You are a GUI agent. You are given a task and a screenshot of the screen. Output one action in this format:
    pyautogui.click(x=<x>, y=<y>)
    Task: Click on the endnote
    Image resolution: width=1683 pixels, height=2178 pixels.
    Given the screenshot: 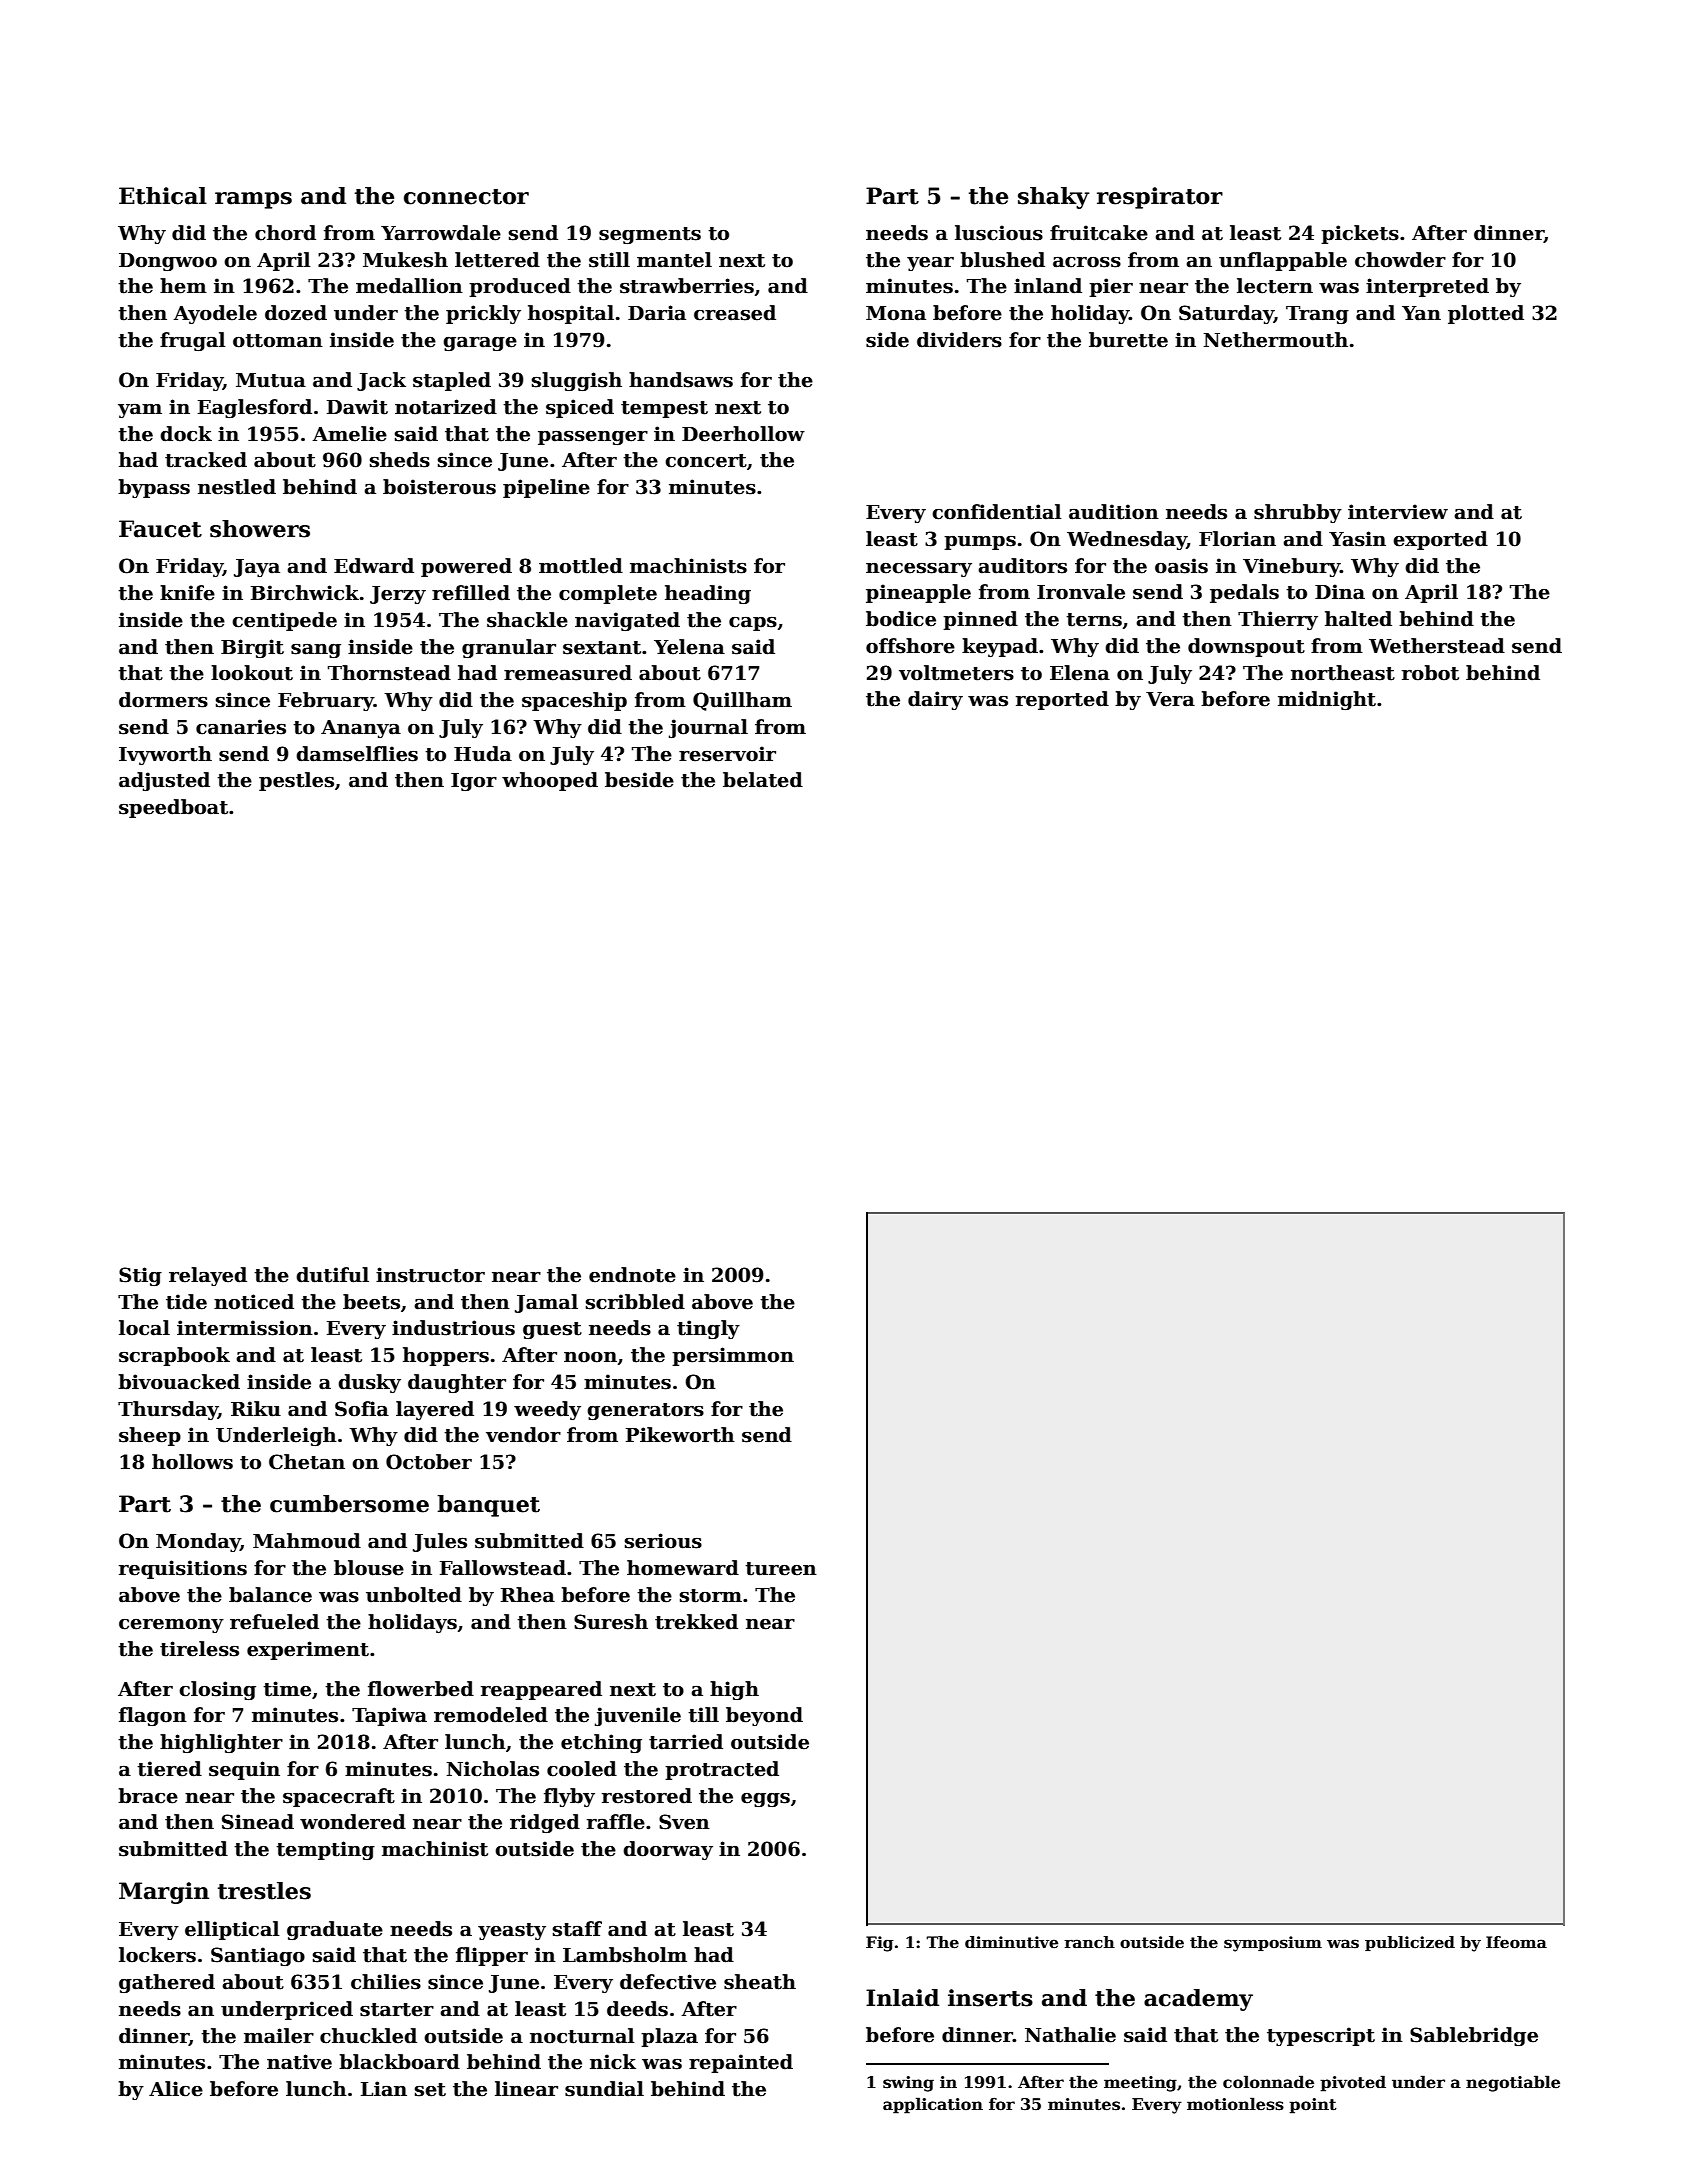 What is the action you would take?
    pyautogui.click(x=632, y=1275)
